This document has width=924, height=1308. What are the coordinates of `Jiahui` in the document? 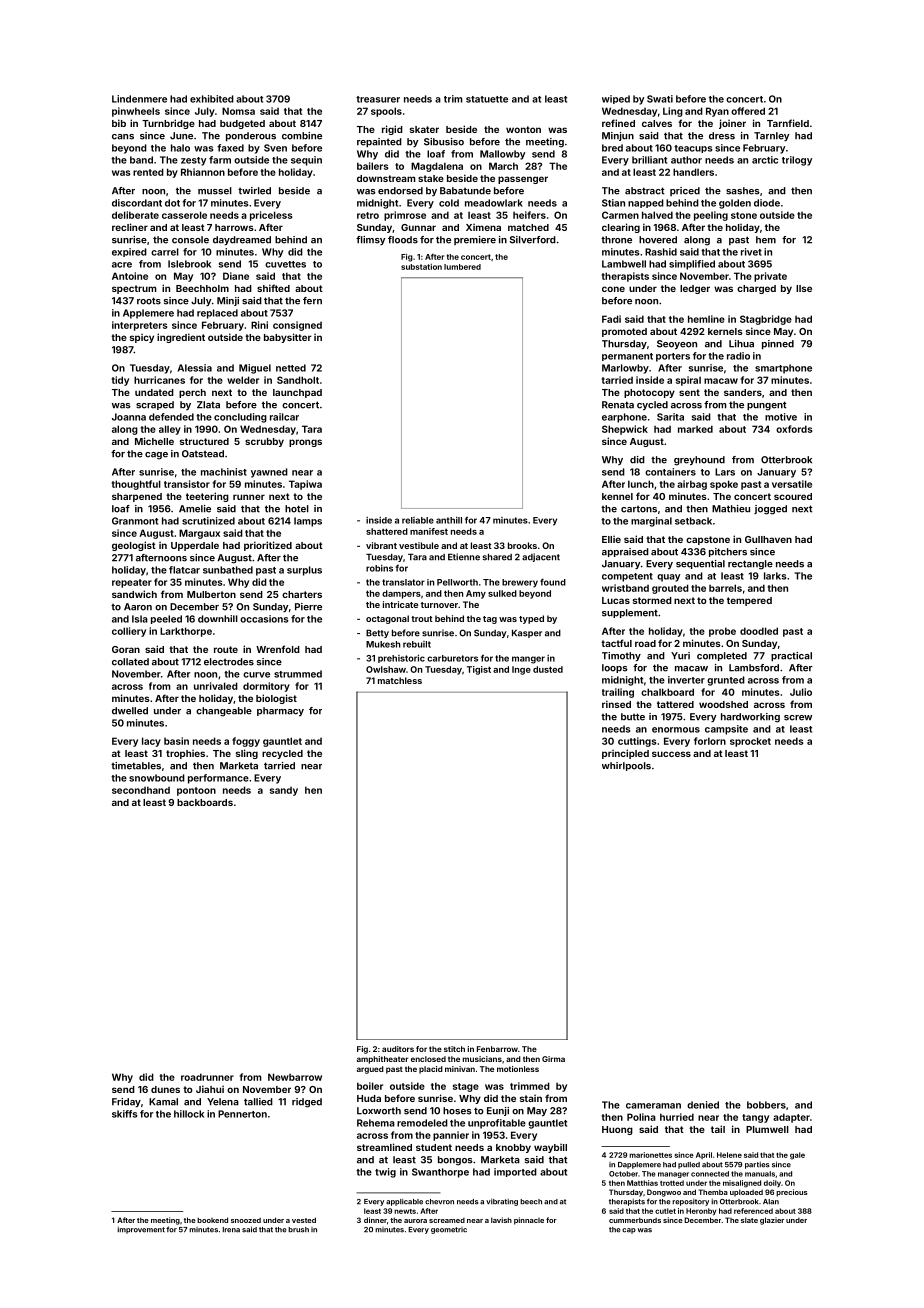 It's located at (210, 1089).
